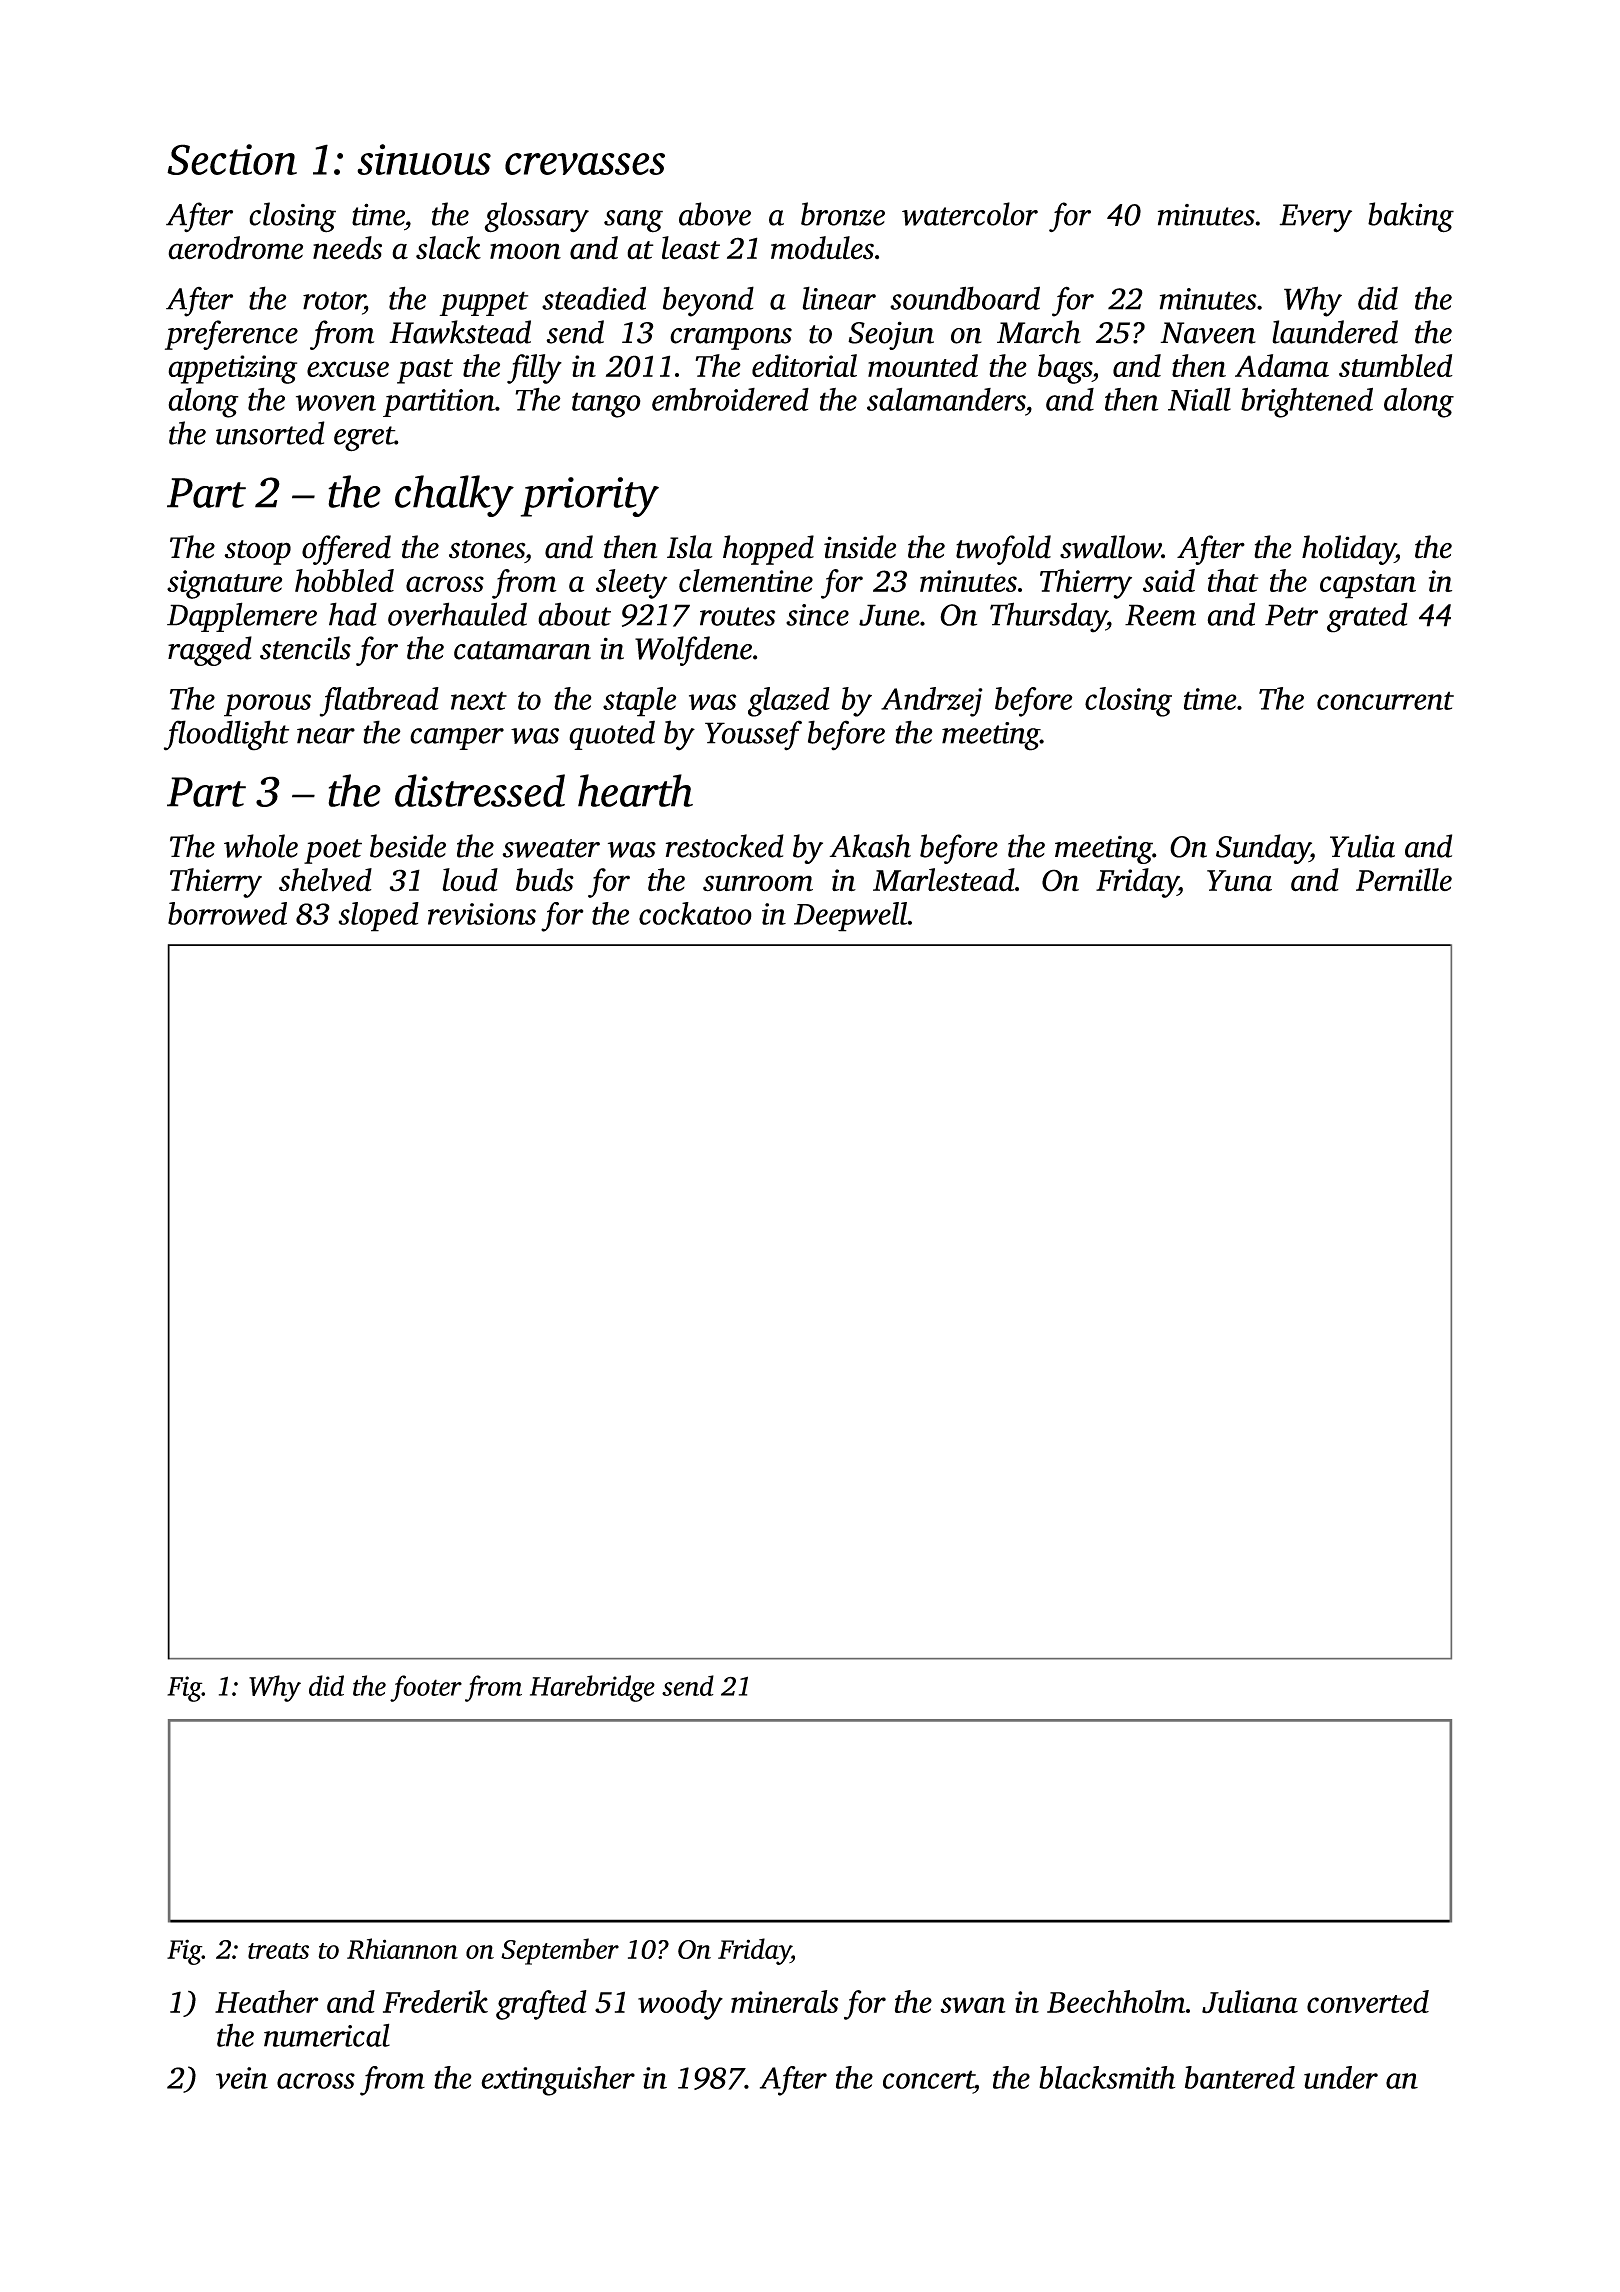  I want to click on sloped, so click(379, 917).
